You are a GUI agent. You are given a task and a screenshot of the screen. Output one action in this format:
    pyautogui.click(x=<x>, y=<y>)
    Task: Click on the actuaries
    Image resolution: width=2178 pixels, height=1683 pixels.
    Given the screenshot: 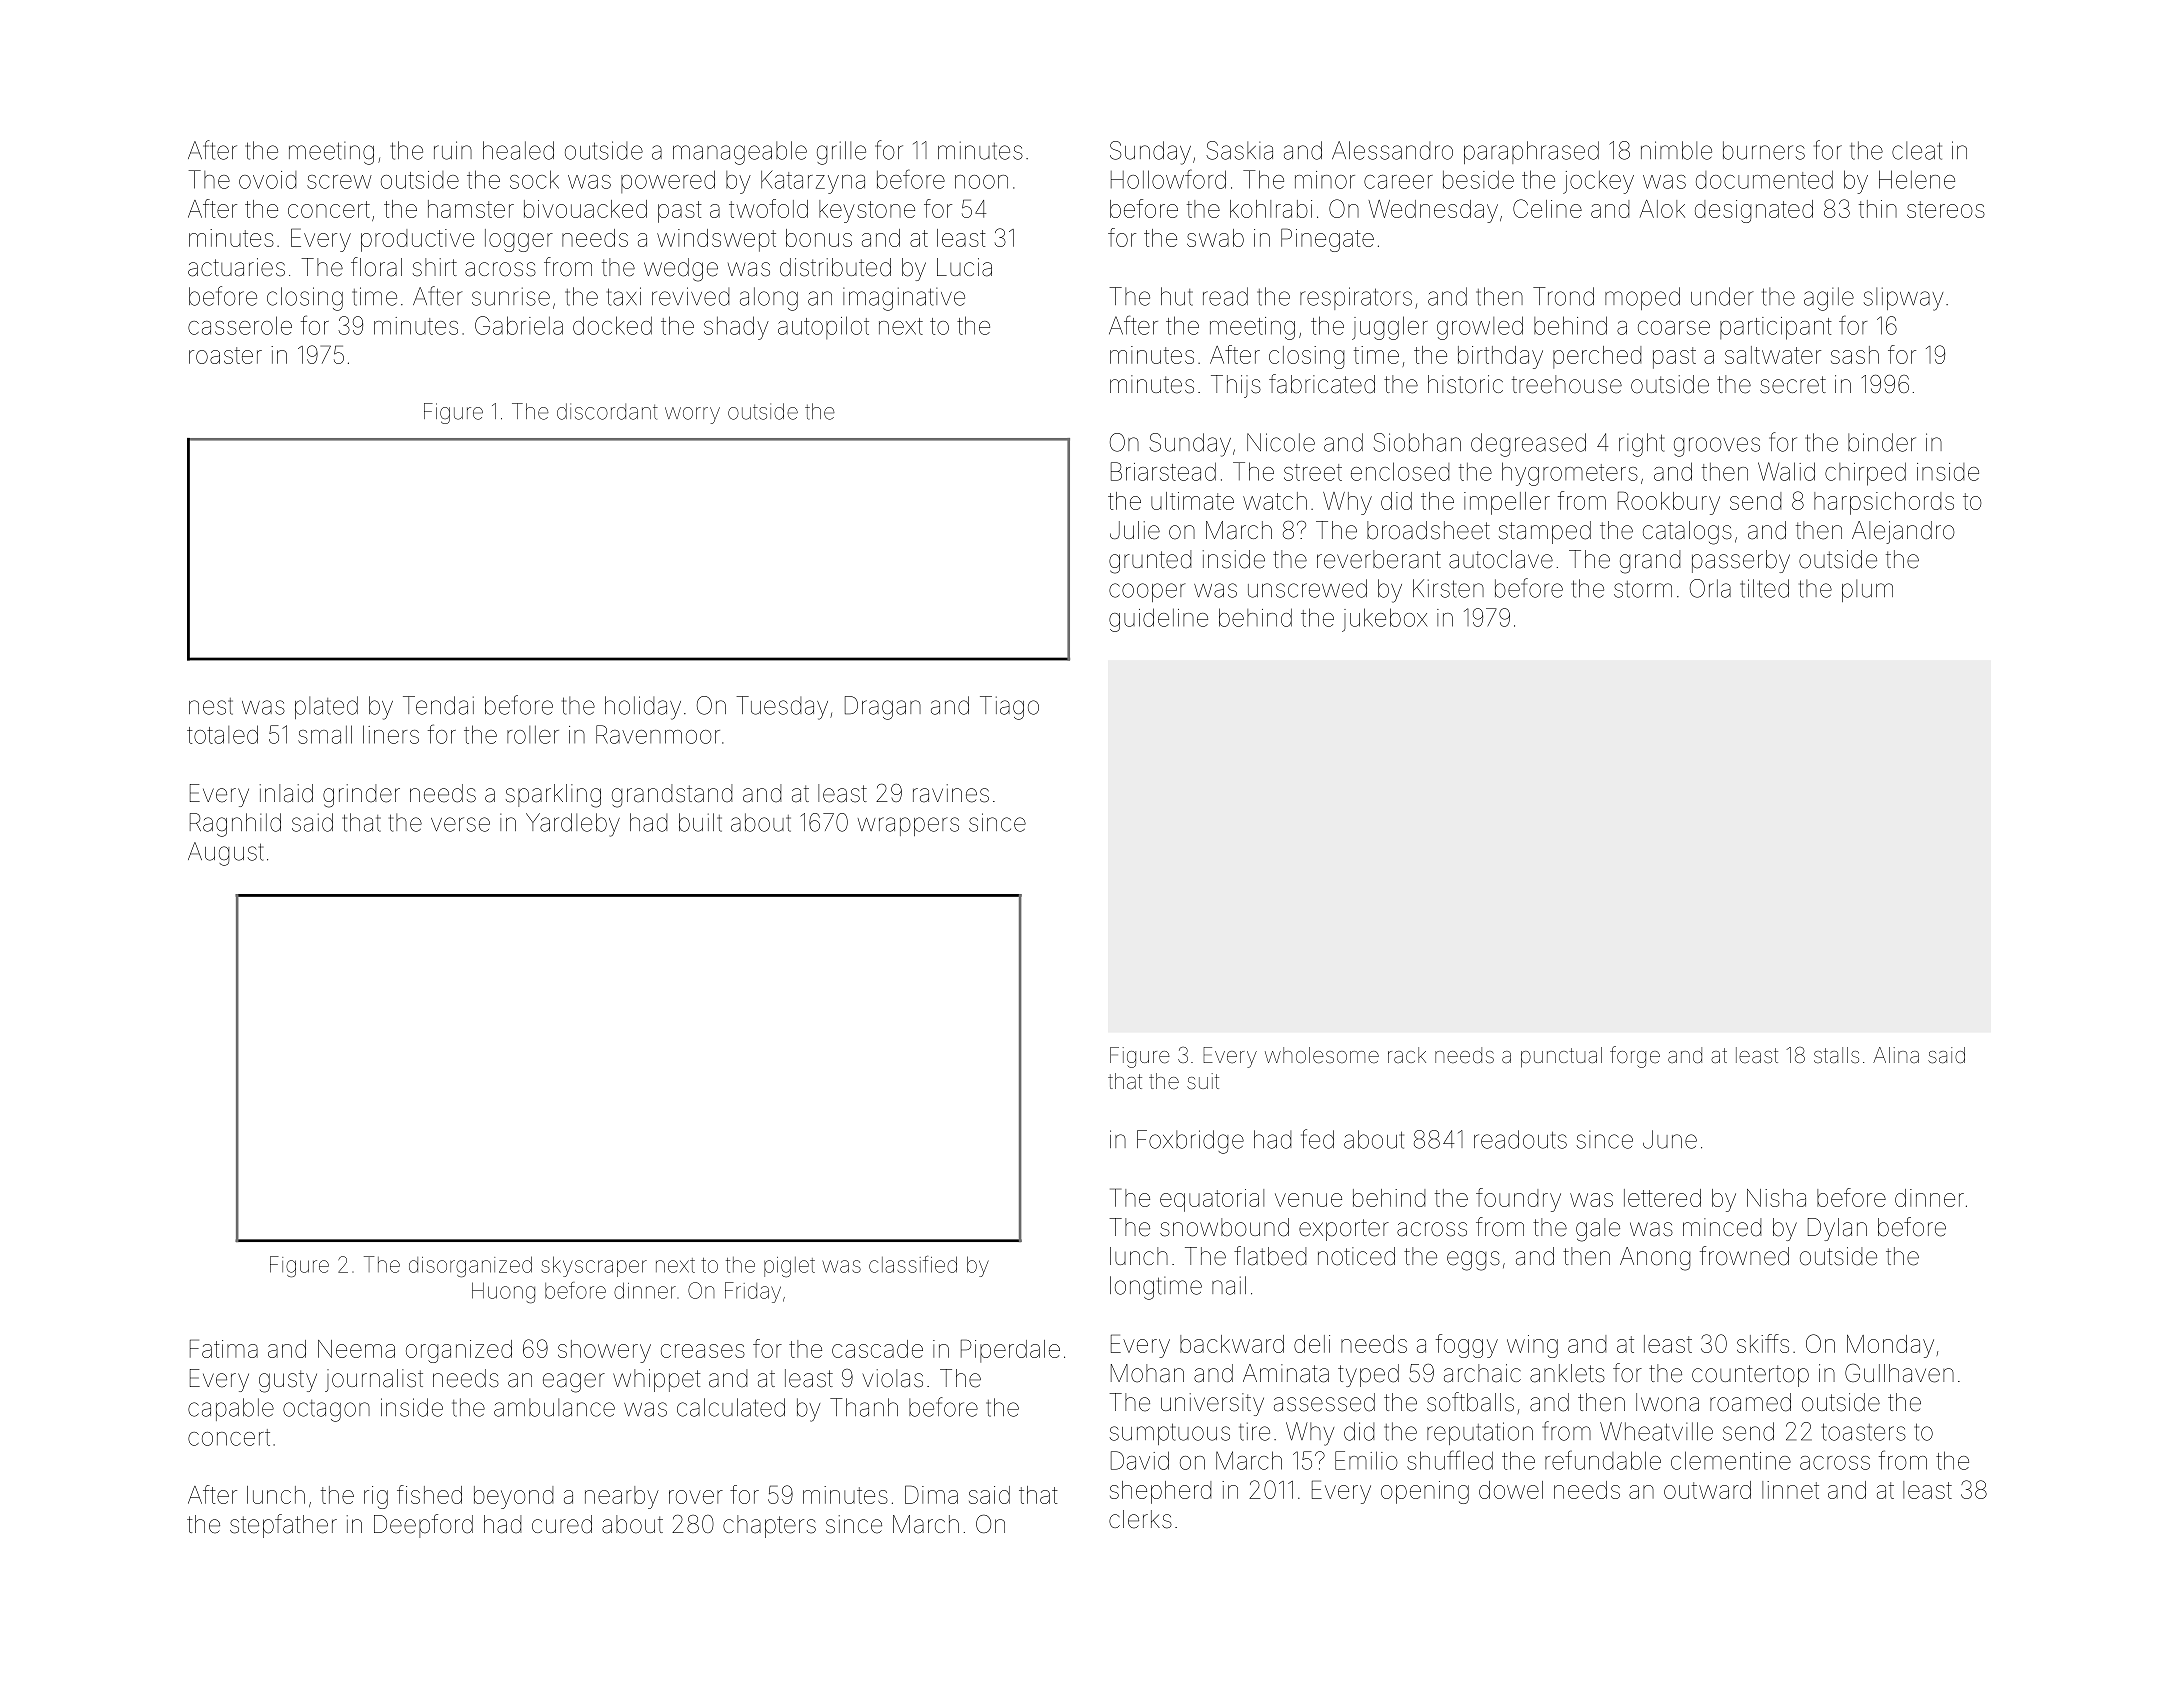 What is the action you would take?
    pyautogui.click(x=236, y=267)
